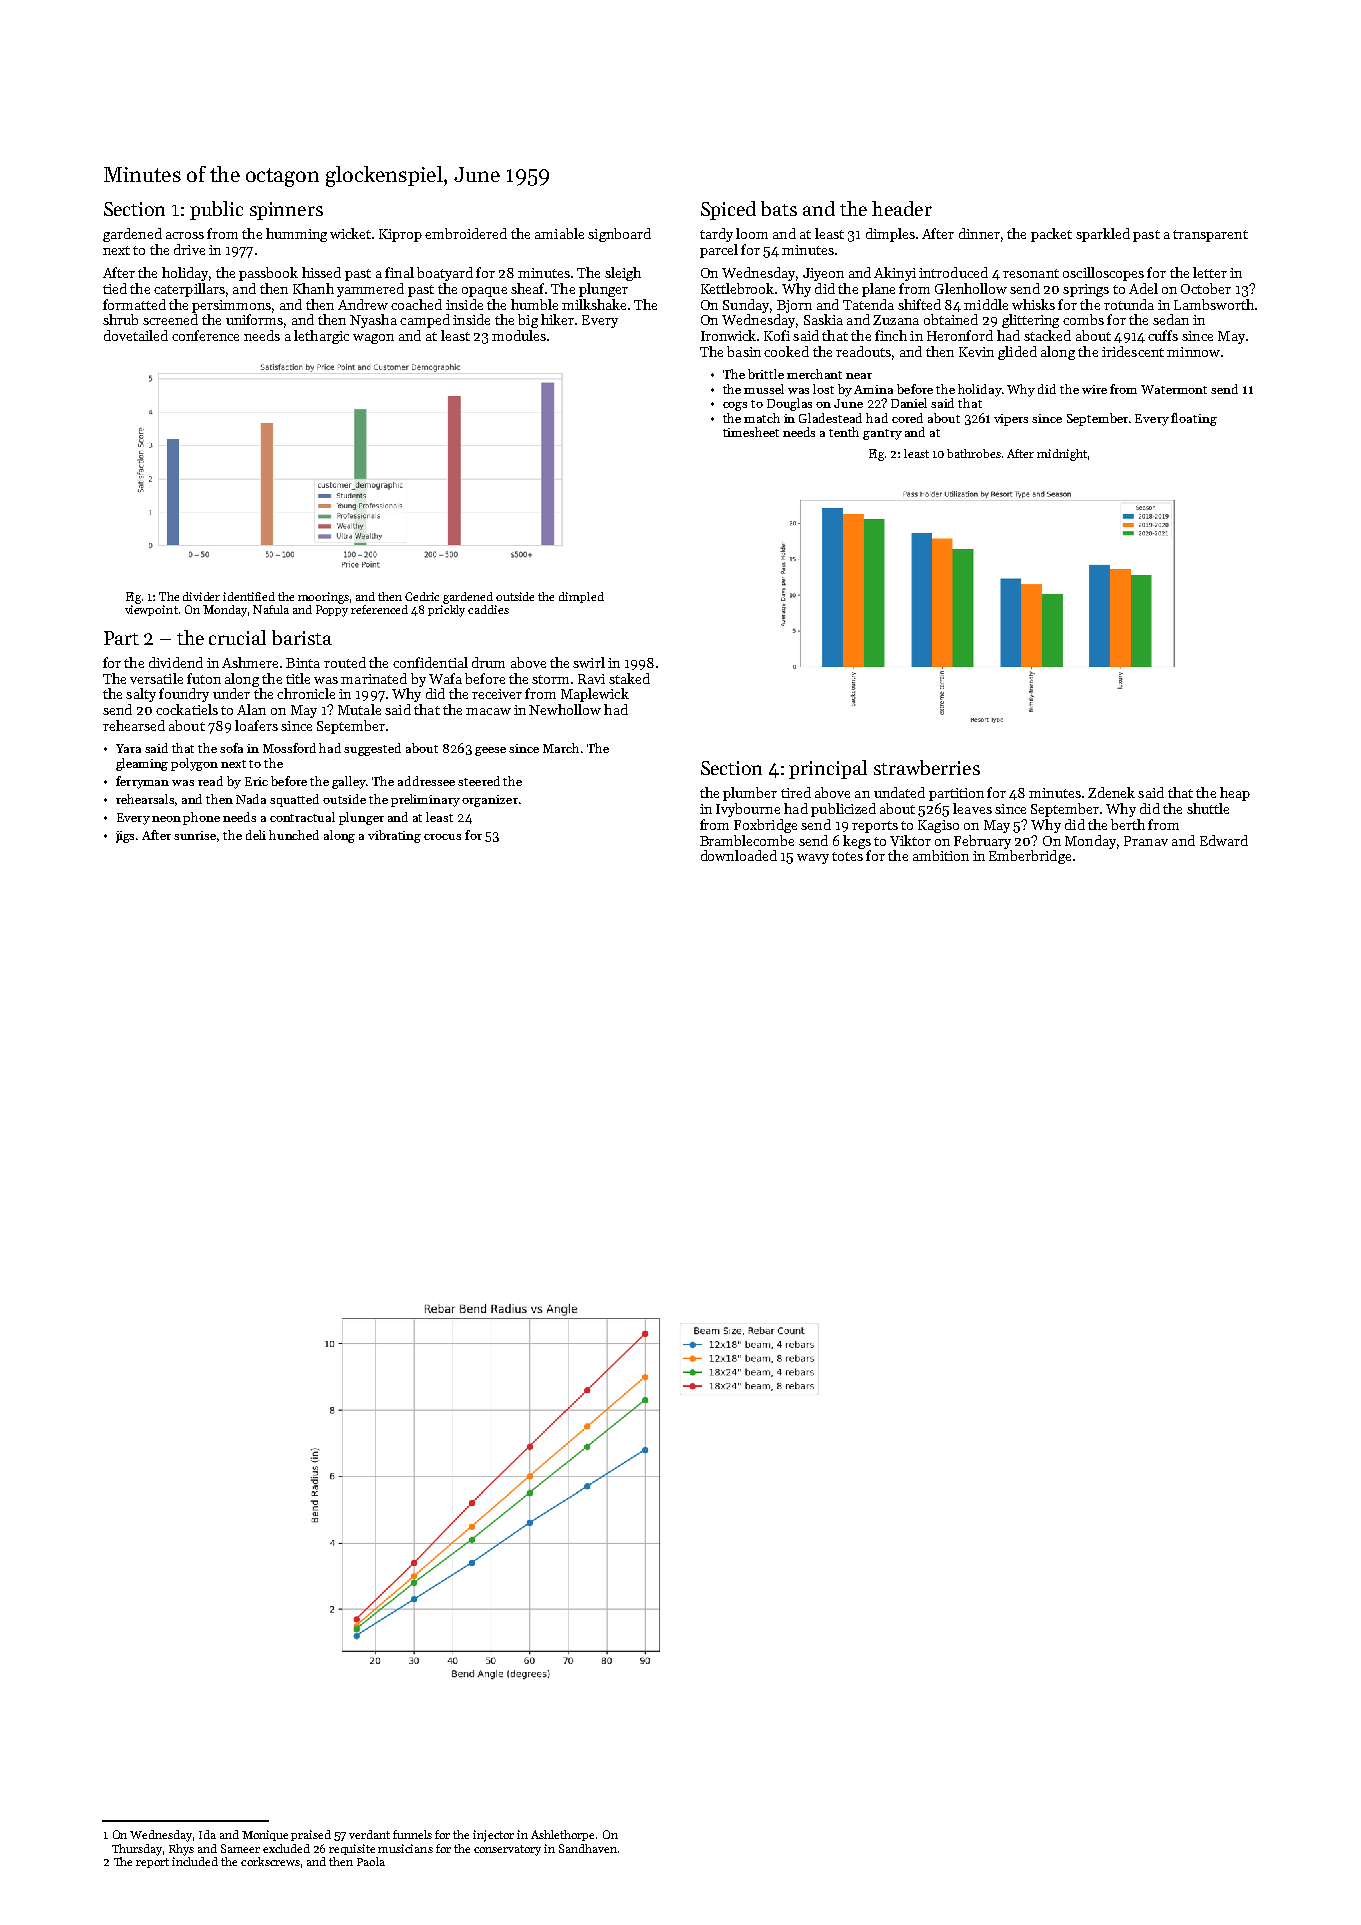 This document has width=1361, height=1925. What do you see at coordinates (181, 1850) in the document?
I see `Rhys` at bounding box center [181, 1850].
